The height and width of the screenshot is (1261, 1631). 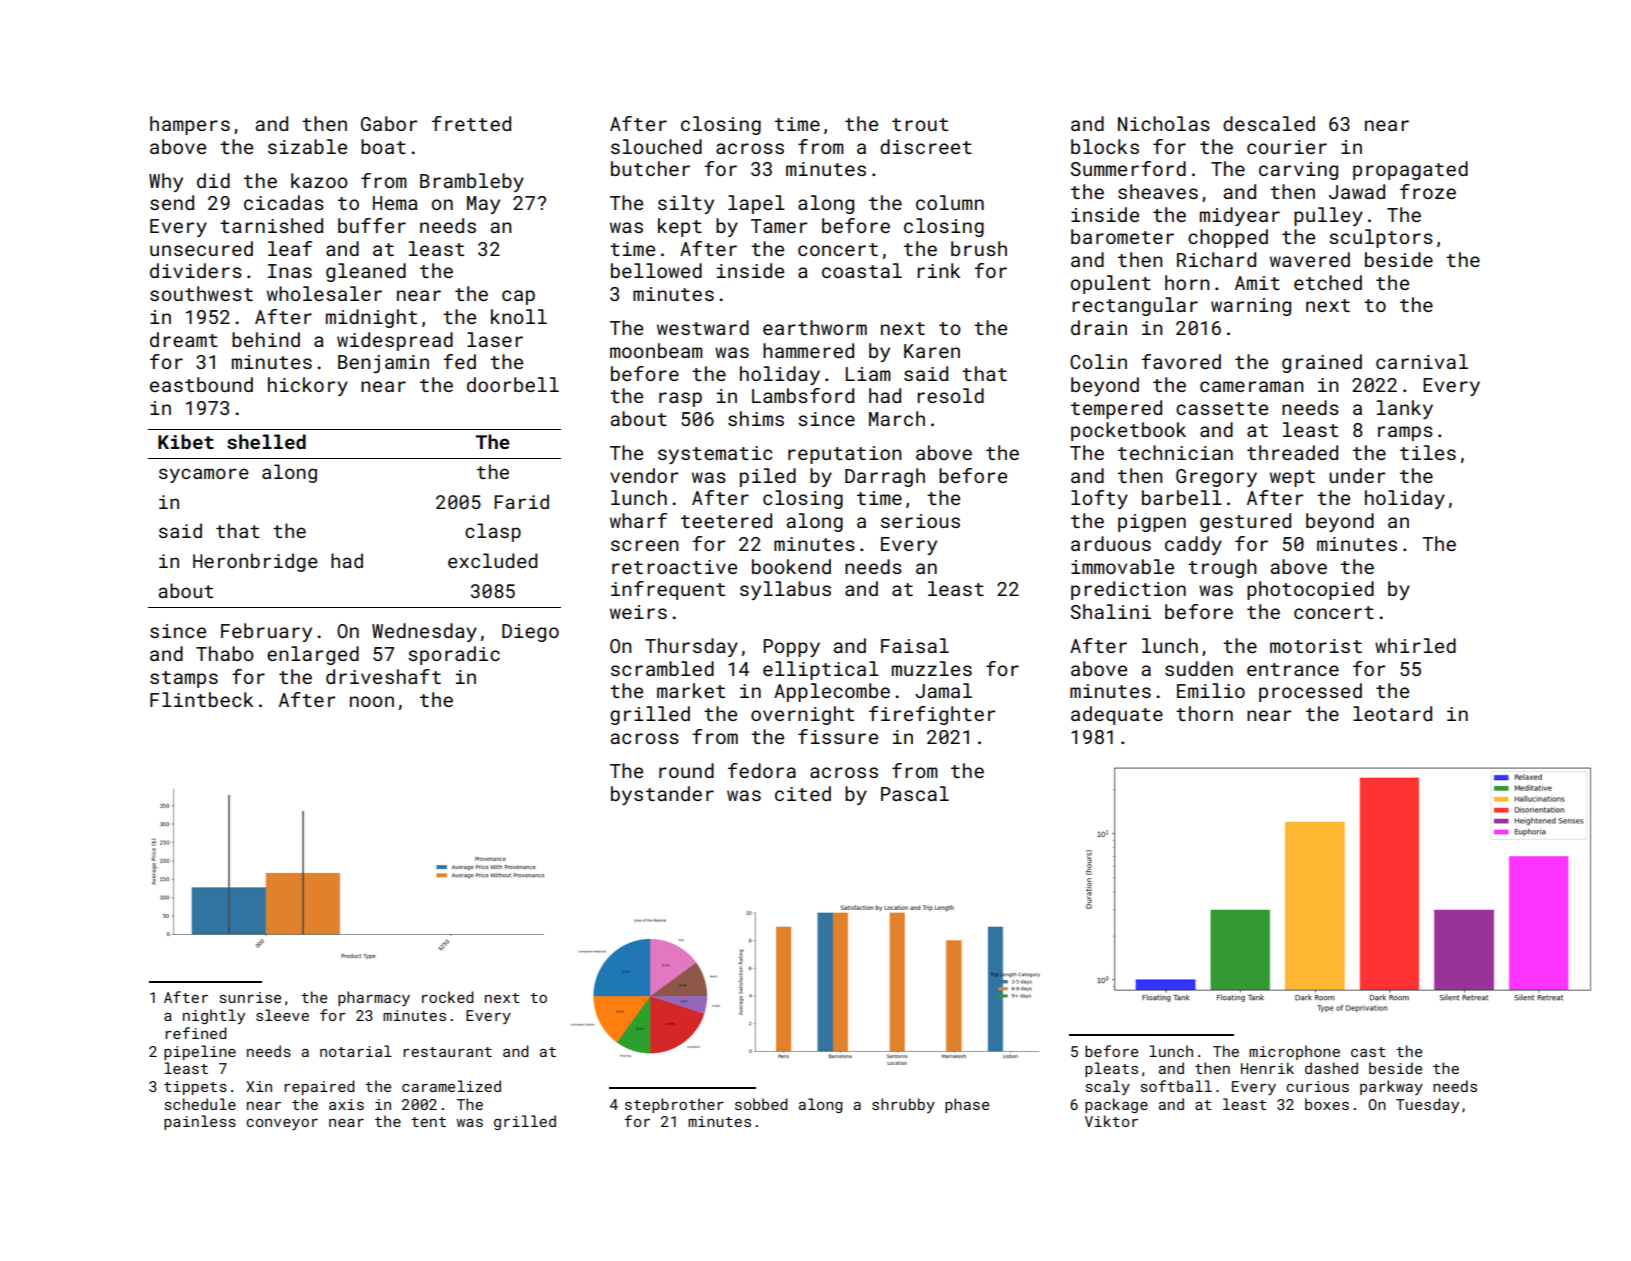 What do you see at coordinates (184, 679) in the screenshot?
I see `stamps` at bounding box center [184, 679].
